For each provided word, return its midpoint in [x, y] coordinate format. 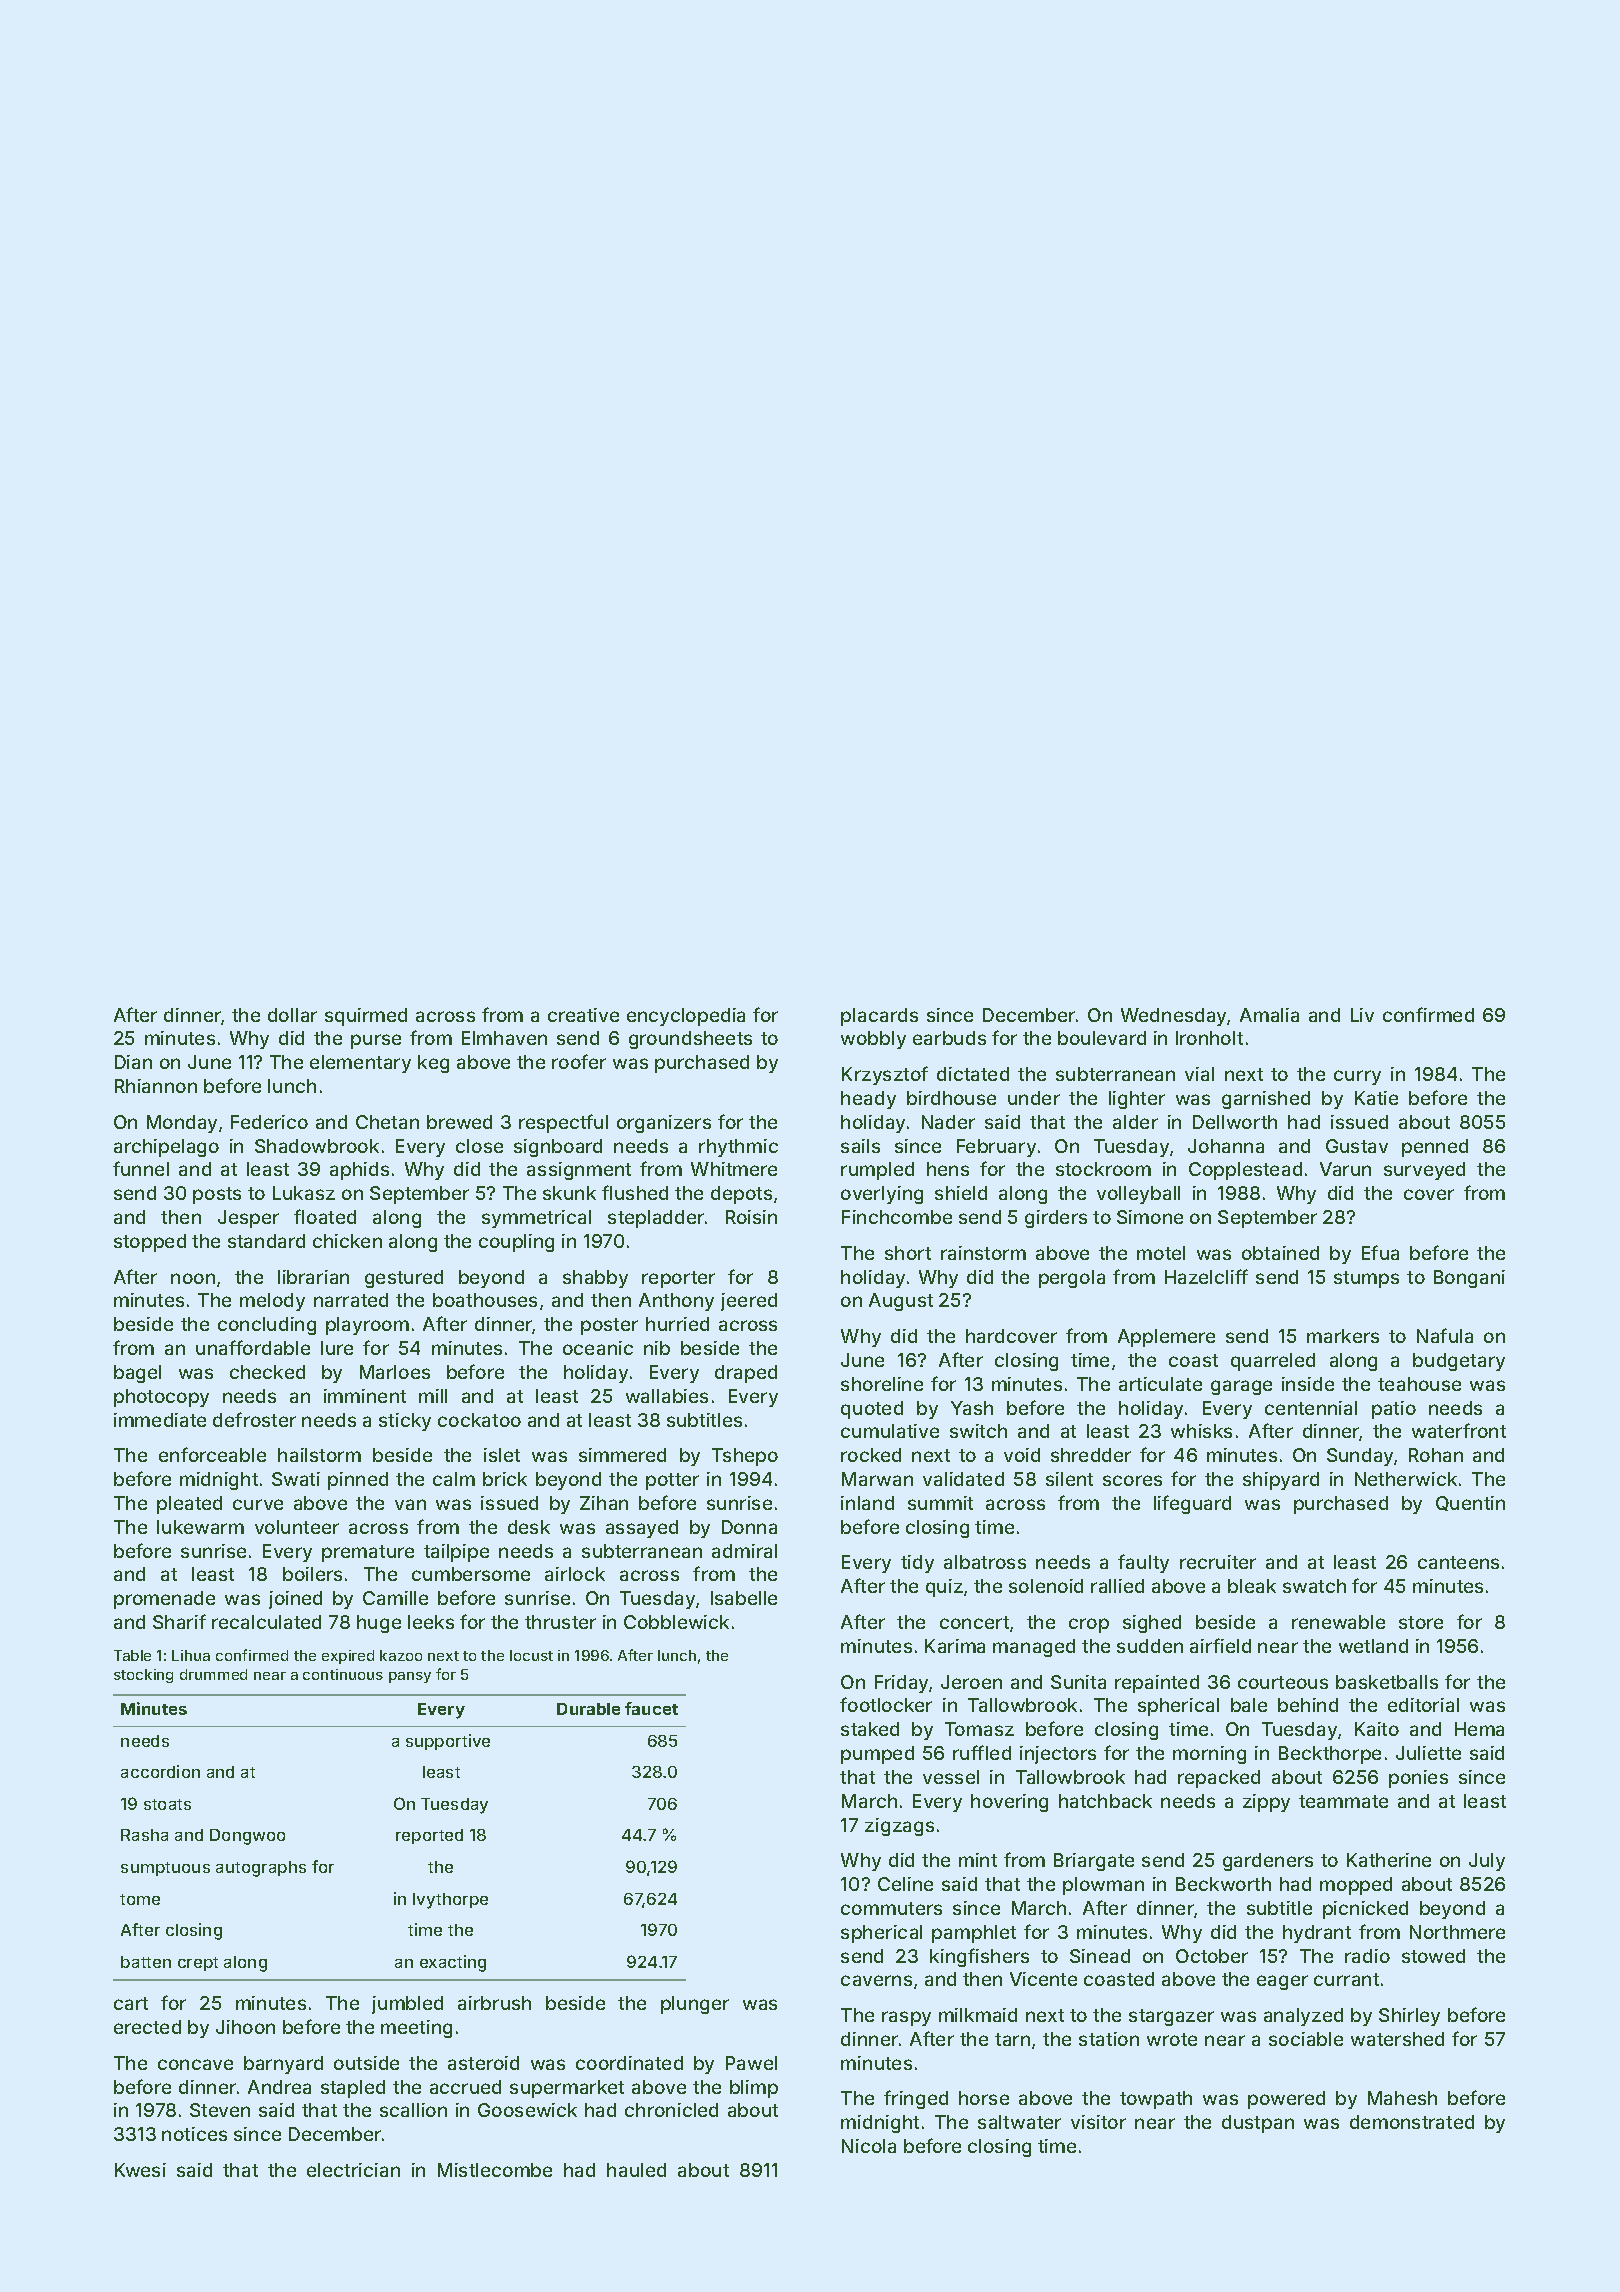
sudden [1150, 1646]
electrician [353, 2170]
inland [867, 1503]
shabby [595, 1279]
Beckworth [1223, 1884]
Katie [1376, 1098]
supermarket [567, 2089]
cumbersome [471, 1574]
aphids [359, 1171]
